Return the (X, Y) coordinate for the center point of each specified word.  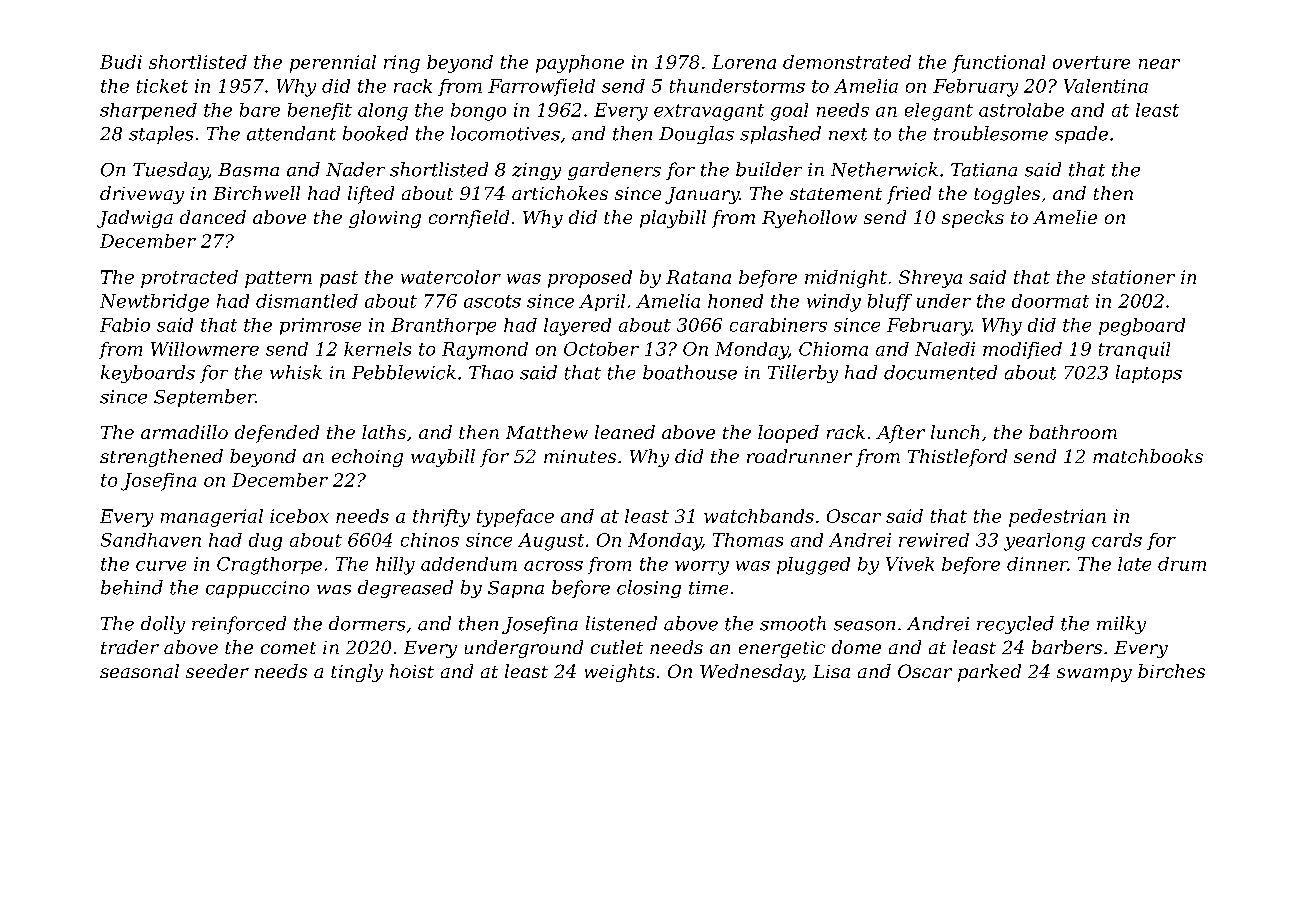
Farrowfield (541, 87)
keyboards (148, 374)
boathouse (690, 372)
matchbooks (1148, 456)
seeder (217, 671)
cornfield (469, 219)
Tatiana (984, 170)
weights (620, 673)
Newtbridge (154, 303)
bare (260, 110)
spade (1081, 135)
